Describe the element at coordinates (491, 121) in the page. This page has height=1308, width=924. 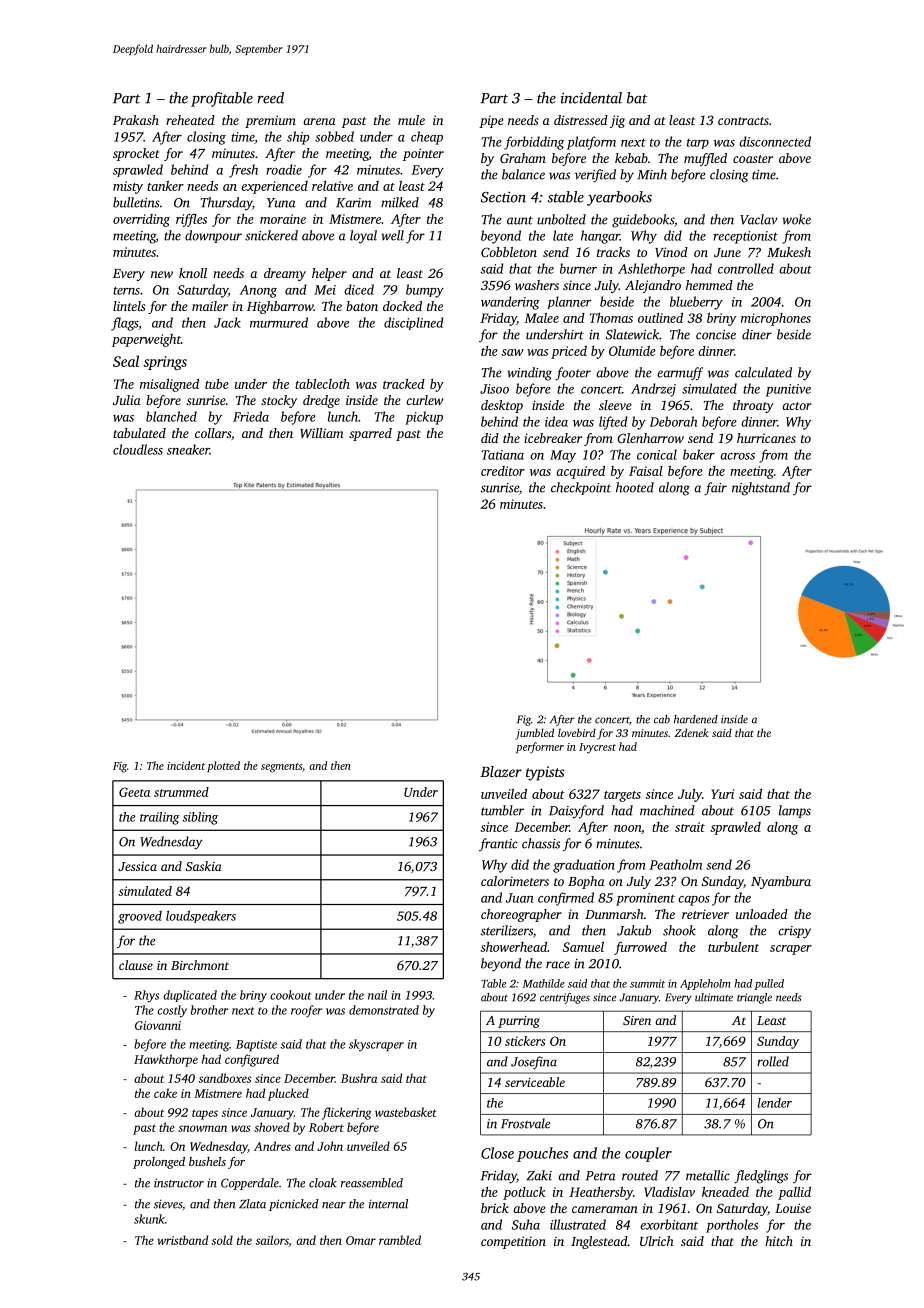
I see `pipe` at that location.
